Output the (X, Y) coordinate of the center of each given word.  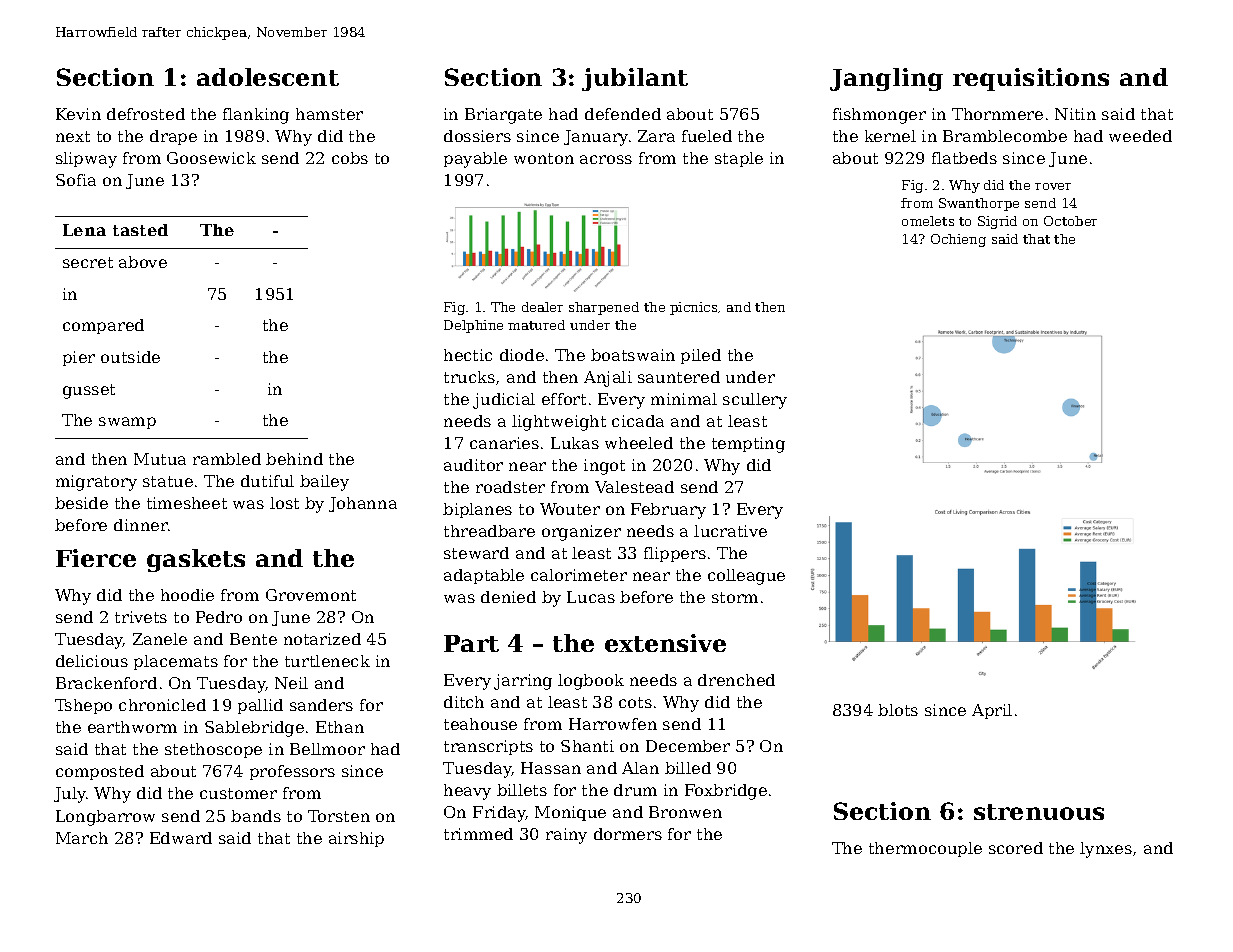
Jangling (886, 79)
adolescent (268, 77)
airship (356, 839)
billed (688, 768)
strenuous (1039, 812)
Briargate (503, 116)
